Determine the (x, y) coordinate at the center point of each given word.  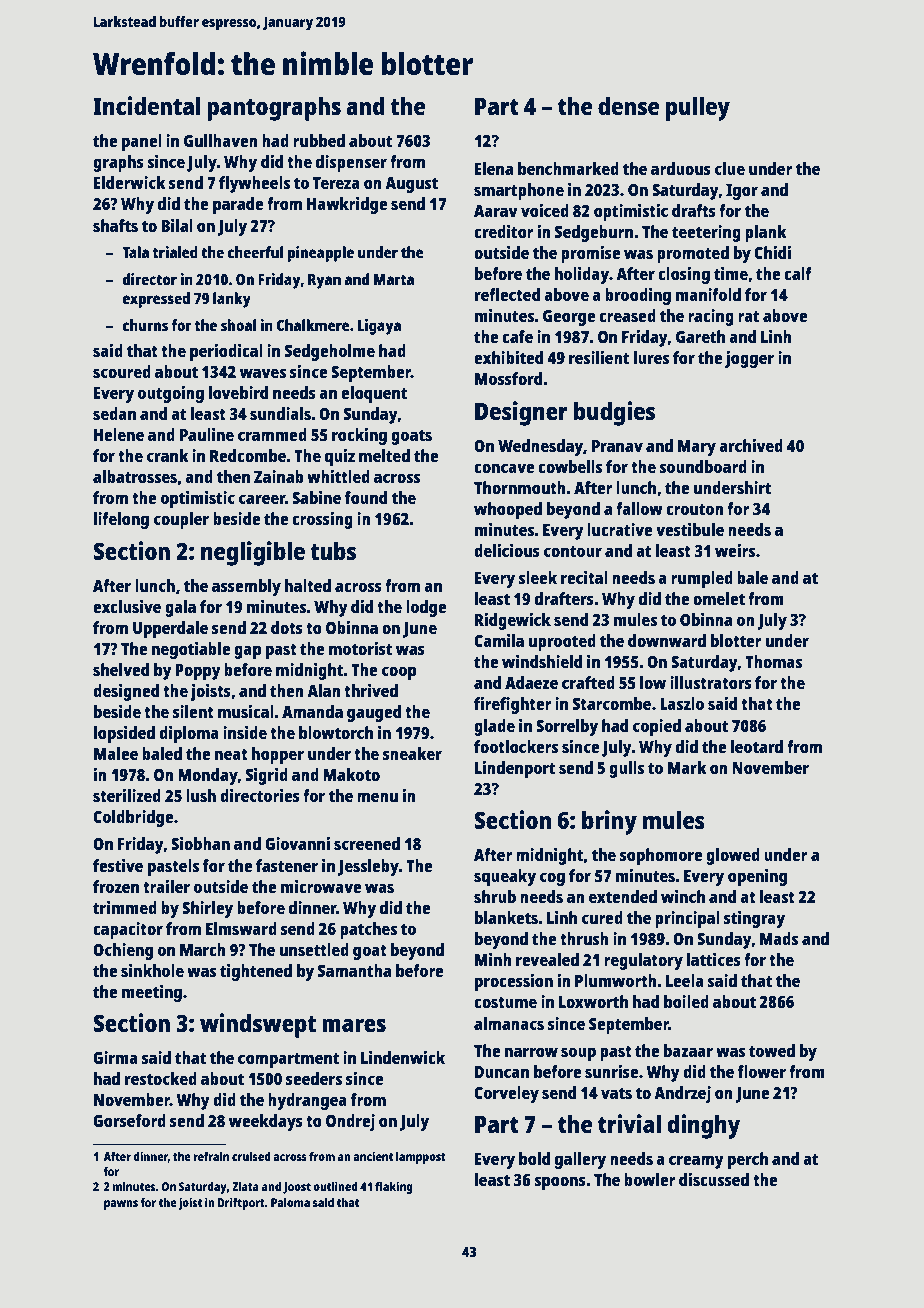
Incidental (147, 105)
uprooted (562, 642)
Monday (208, 776)
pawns (121, 1205)
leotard (757, 746)
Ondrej (350, 1122)
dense (628, 105)
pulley (698, 108)
